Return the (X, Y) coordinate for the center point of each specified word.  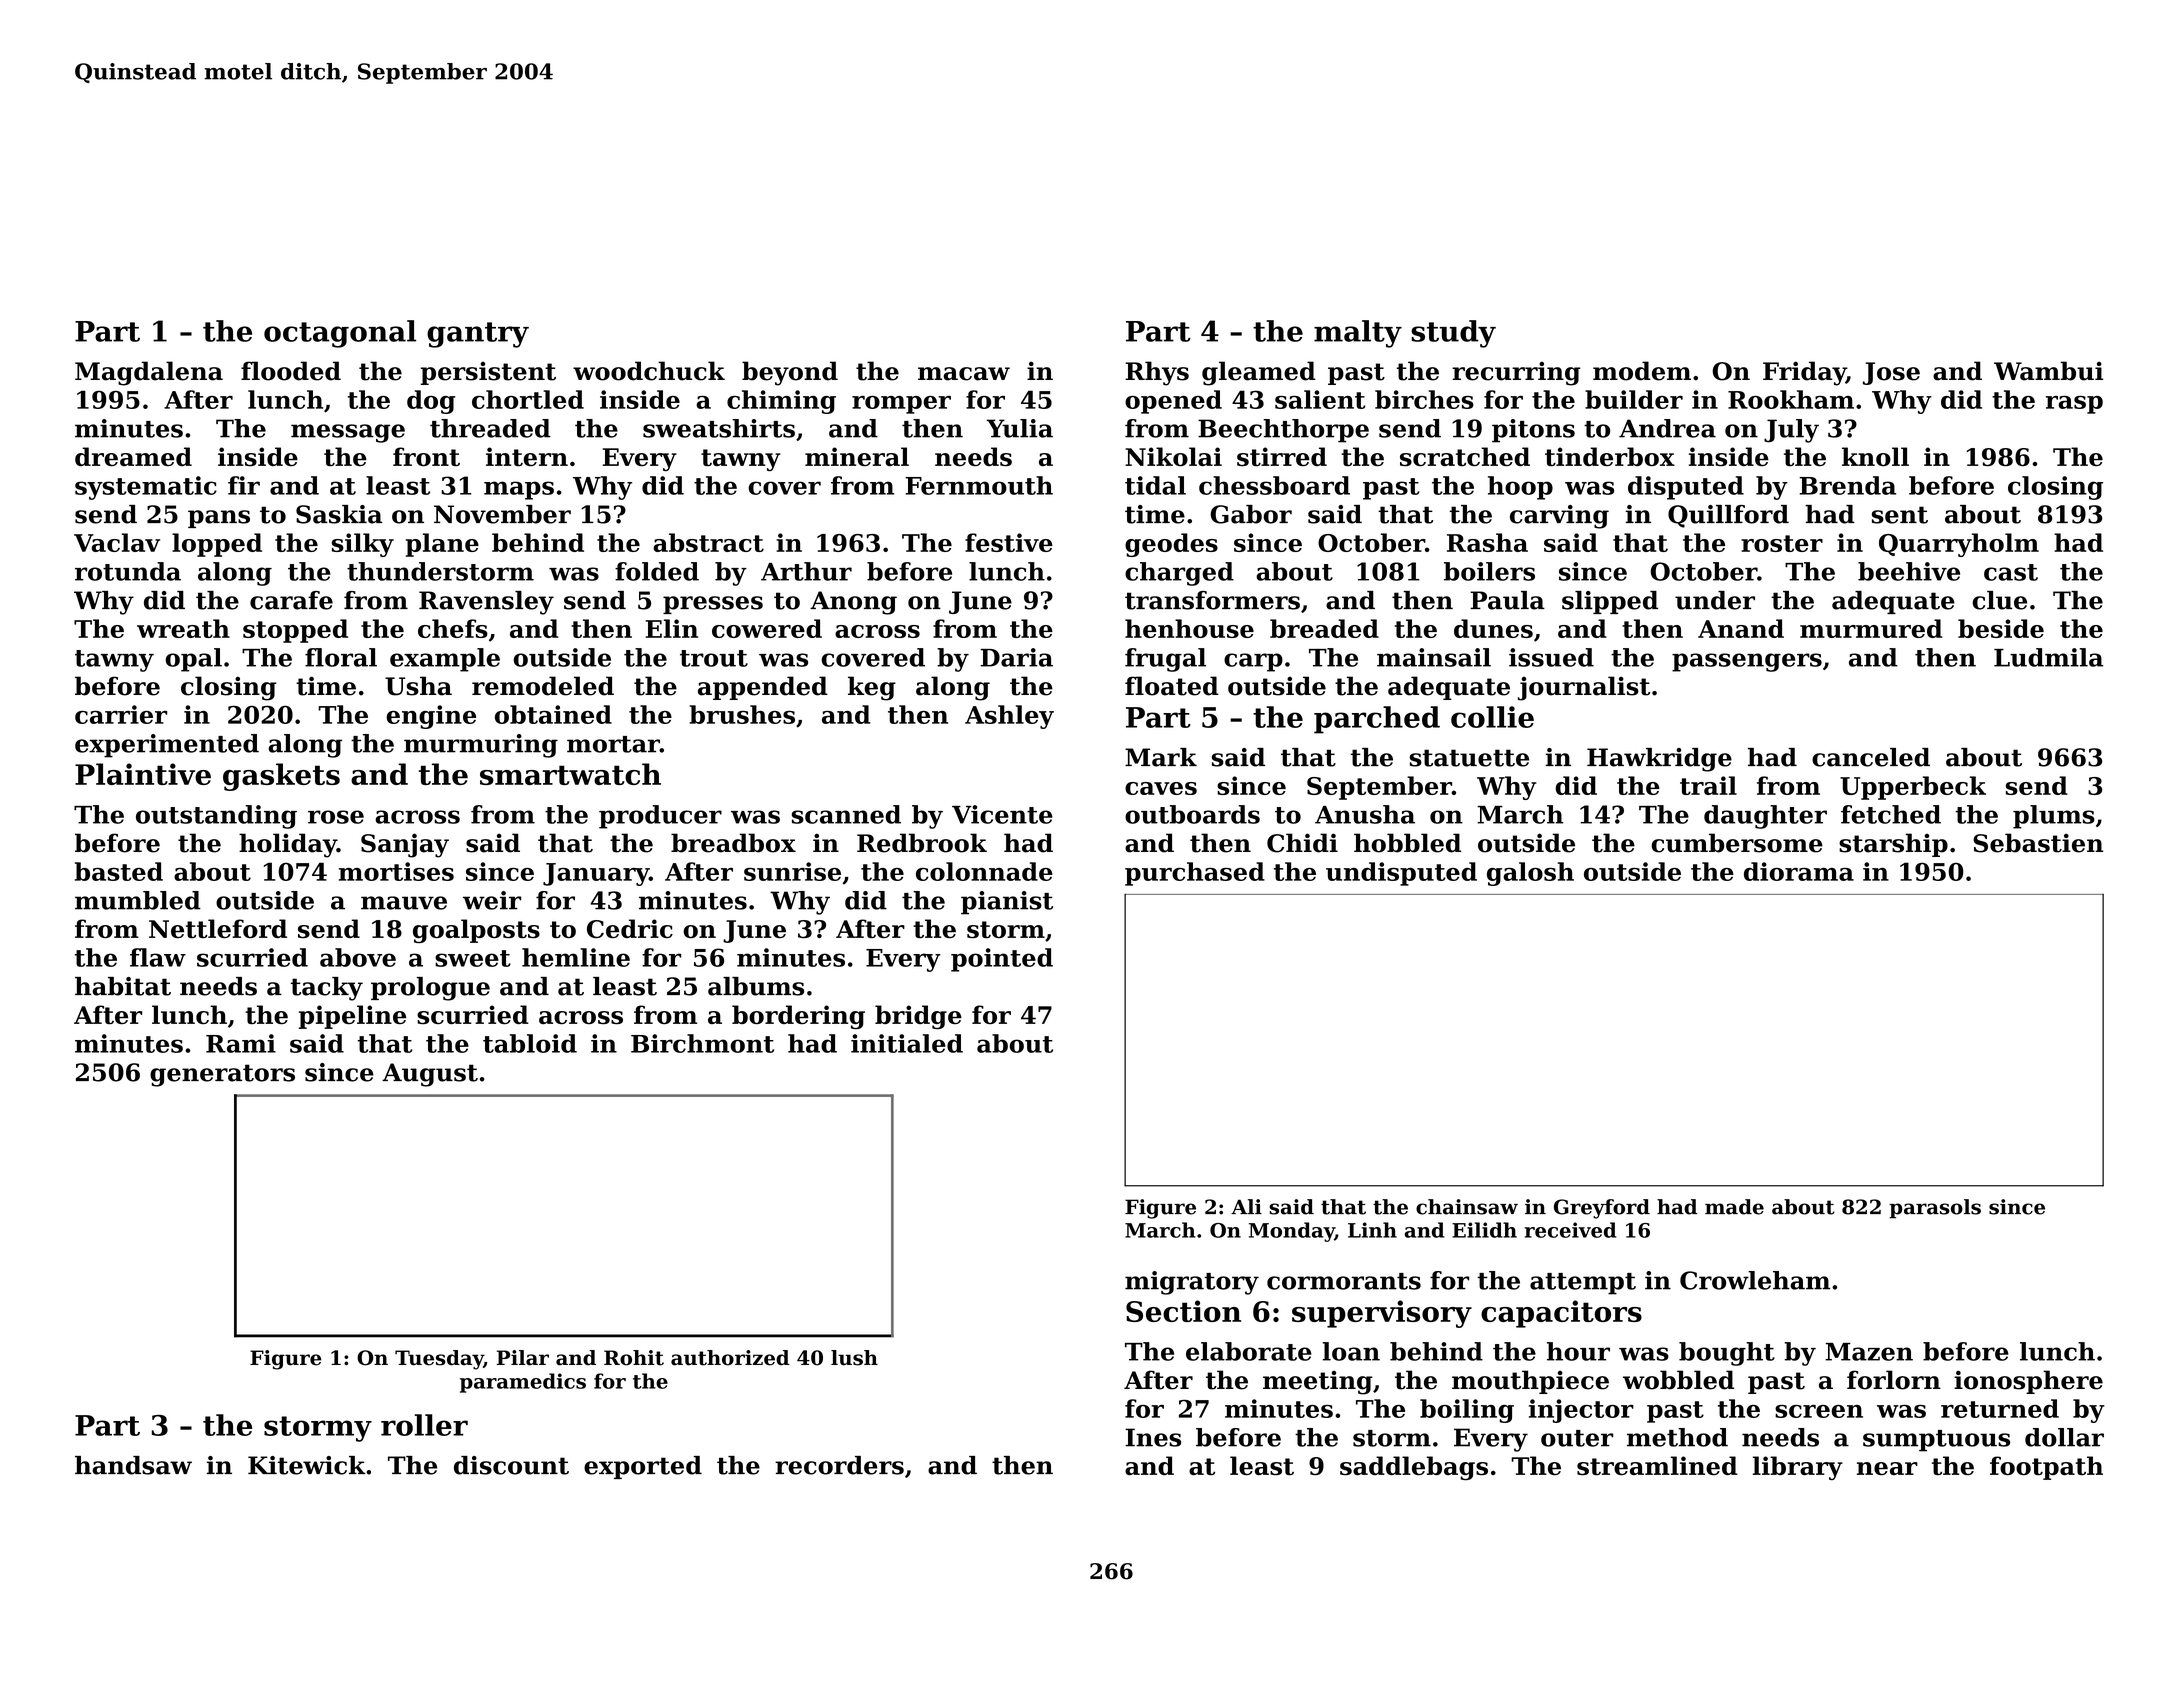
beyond (790, 373)
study (1453, 334)
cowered (767, 628)
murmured (1871, 628)
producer (660, 817)
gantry (478, 335)
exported (643, 1467)
